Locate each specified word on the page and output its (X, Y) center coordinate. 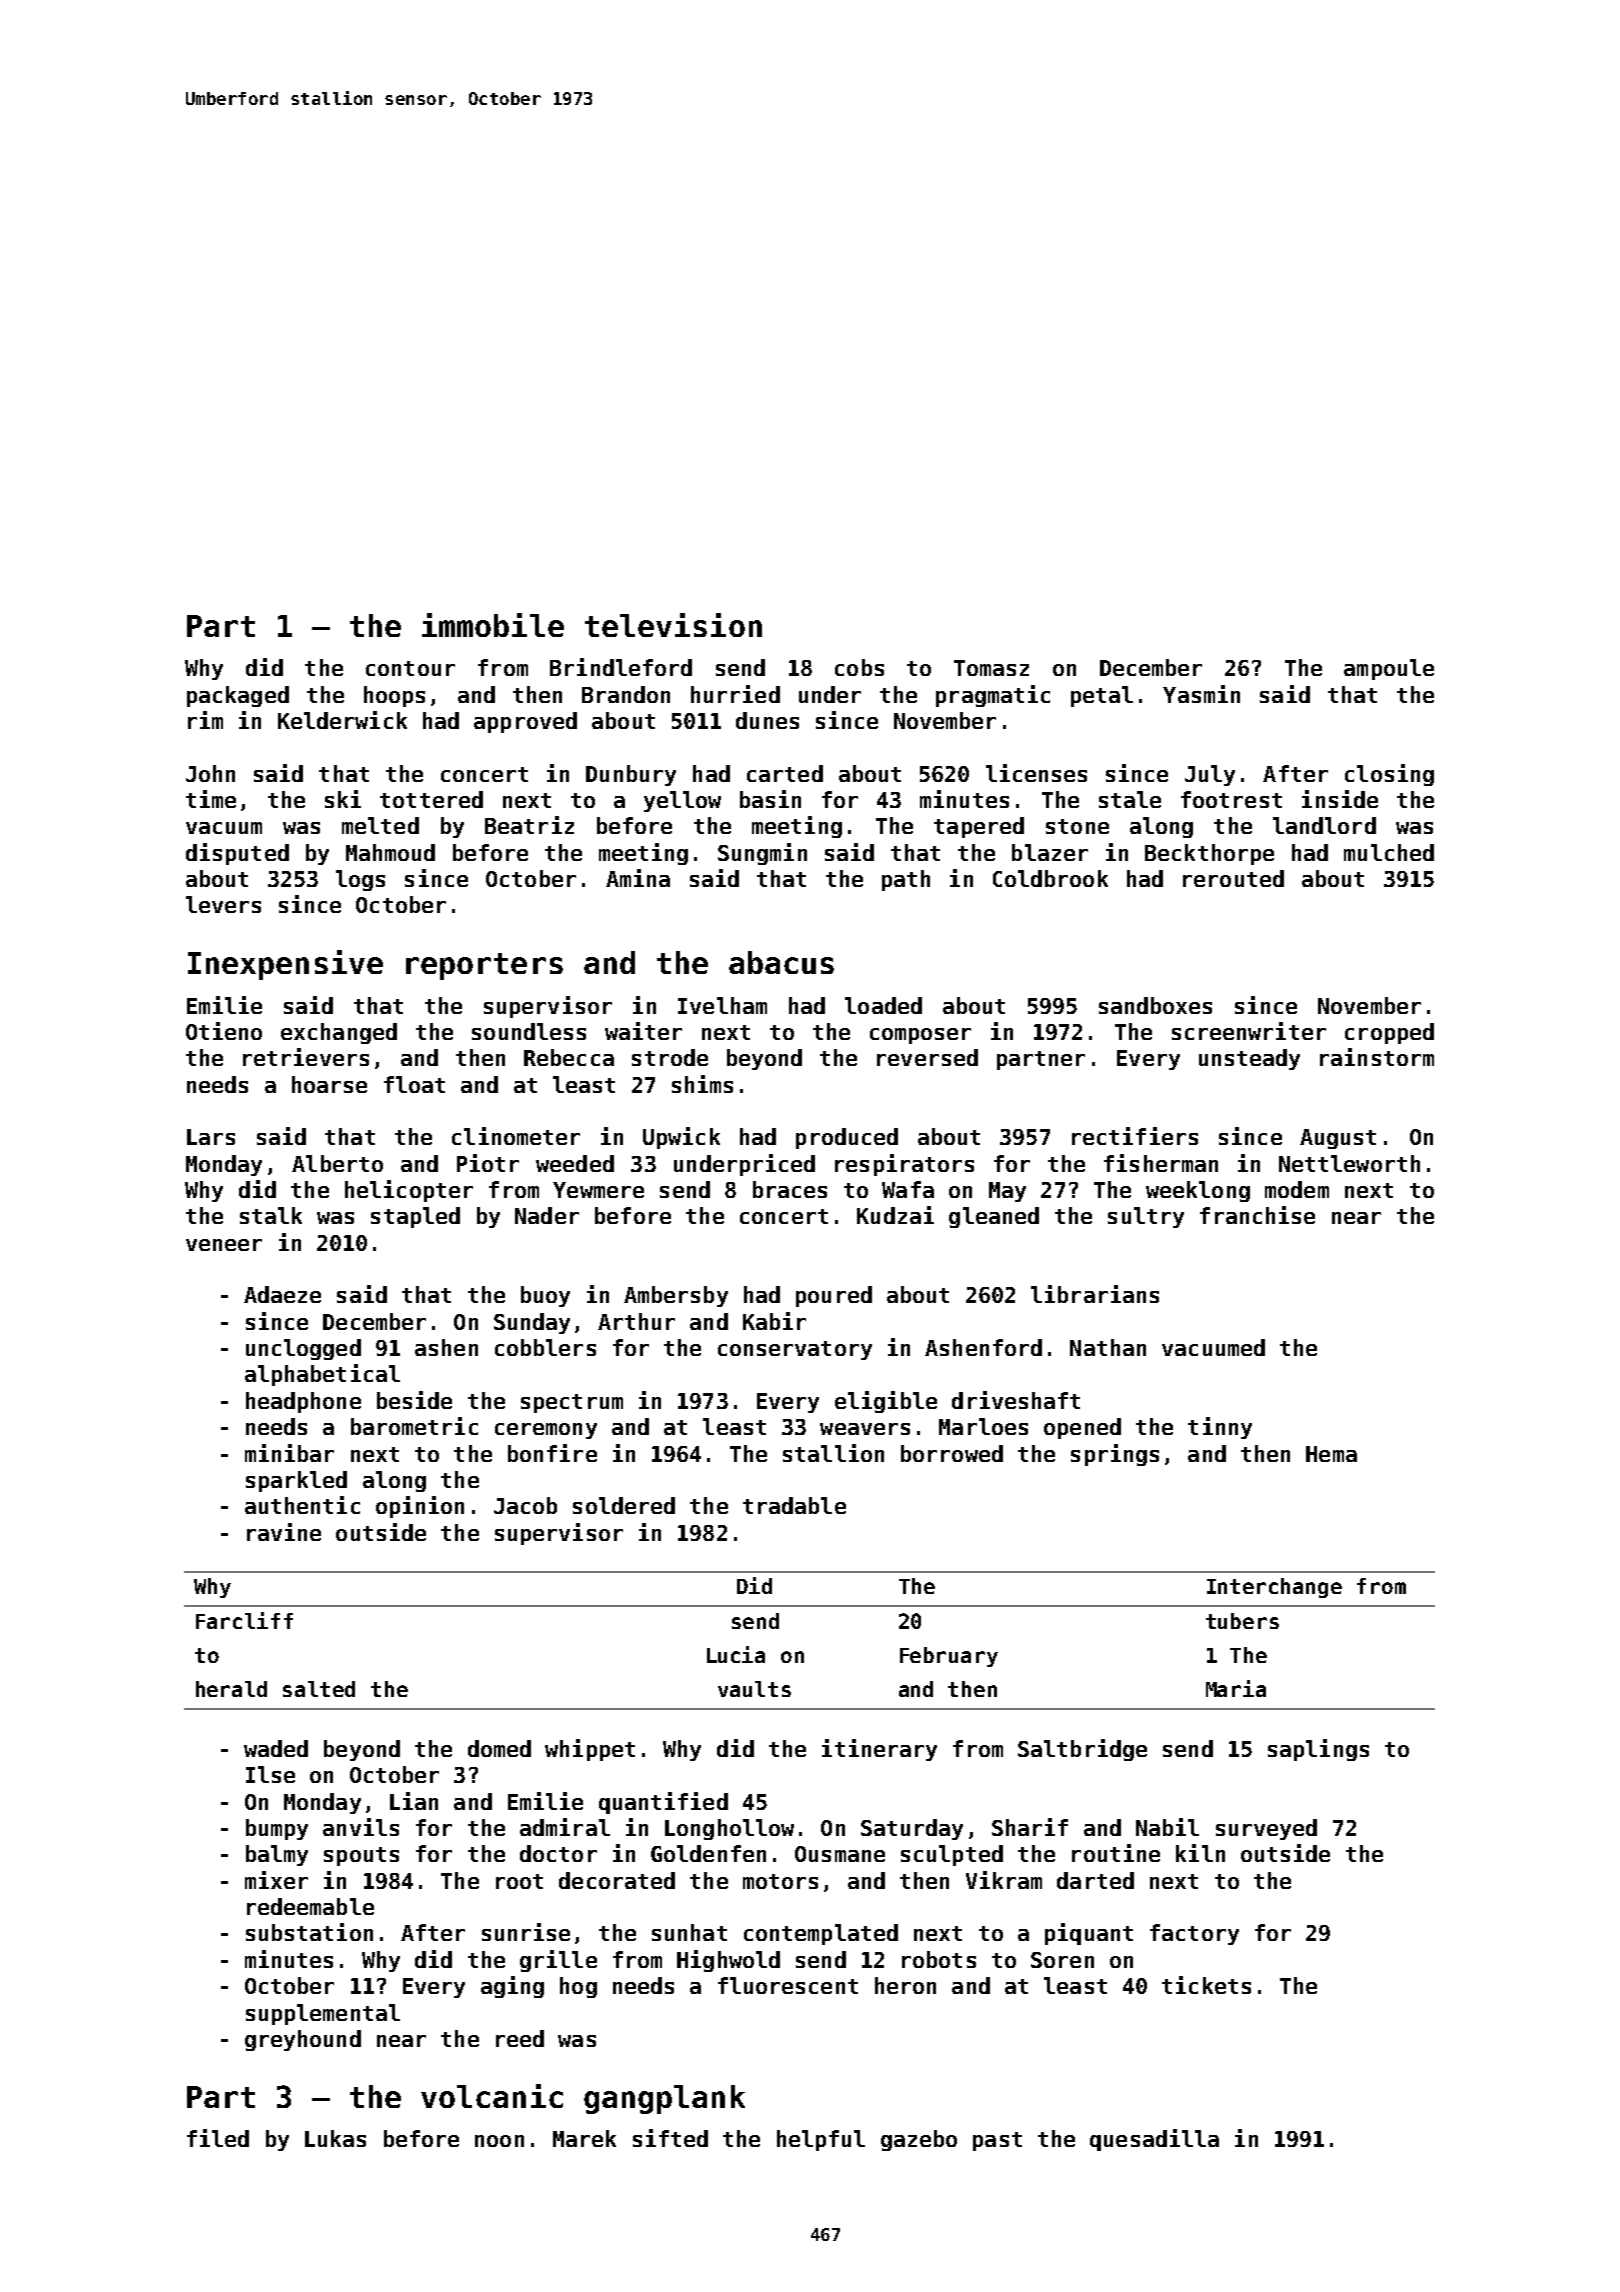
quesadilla (1154, 2140)
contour (410, 668)
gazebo (919, 2140)
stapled (415, 1217)
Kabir (774, 1321)
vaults (754, 1689)
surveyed (1266, 1829)
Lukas (335, 2138)
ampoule (1389, 669)
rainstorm (1377, 1057)
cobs (859, 667)
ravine (284, 1532)
